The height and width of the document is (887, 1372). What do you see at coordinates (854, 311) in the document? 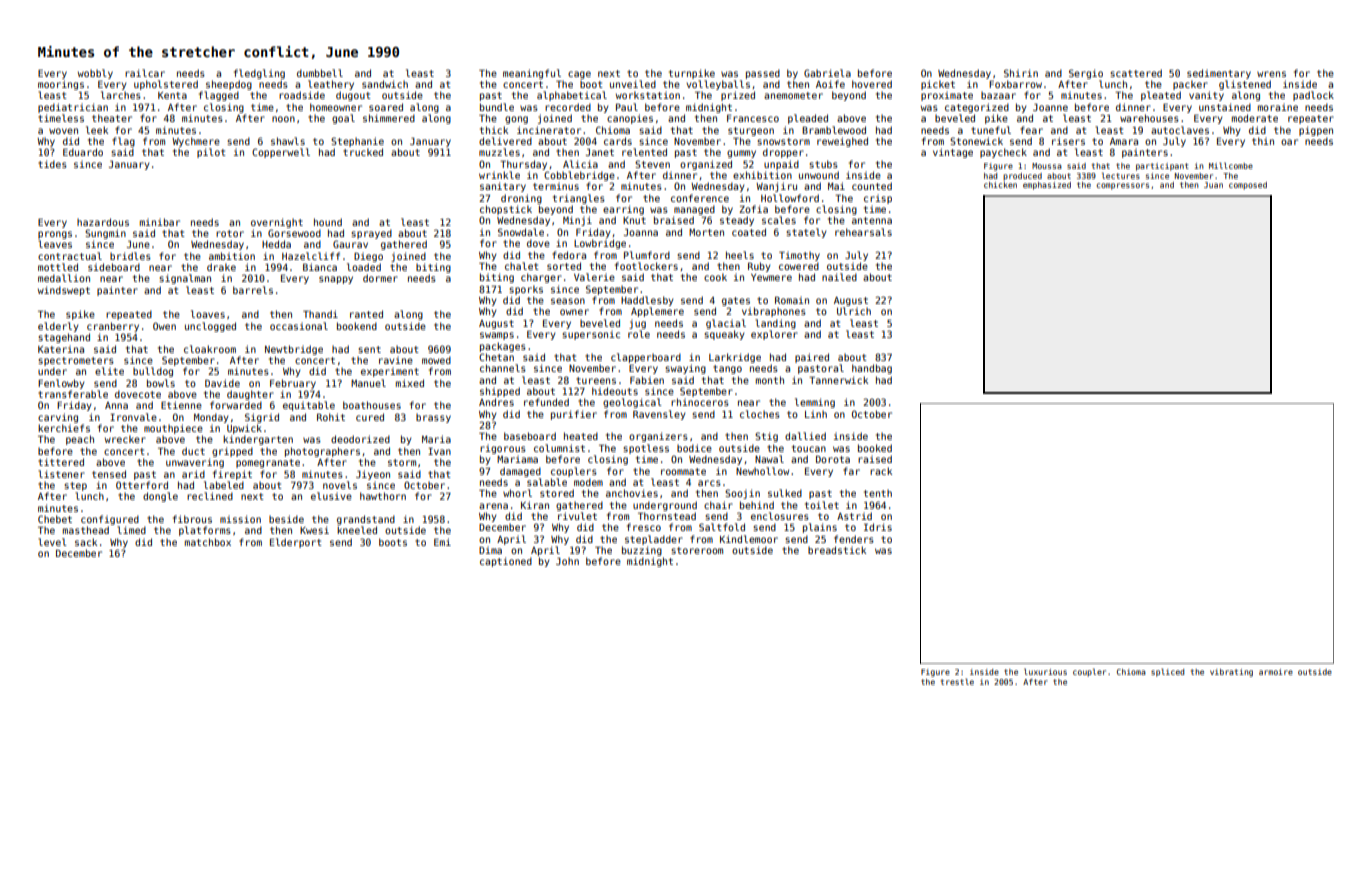
I see `Ulrich` at bounding box center [854, 311].
